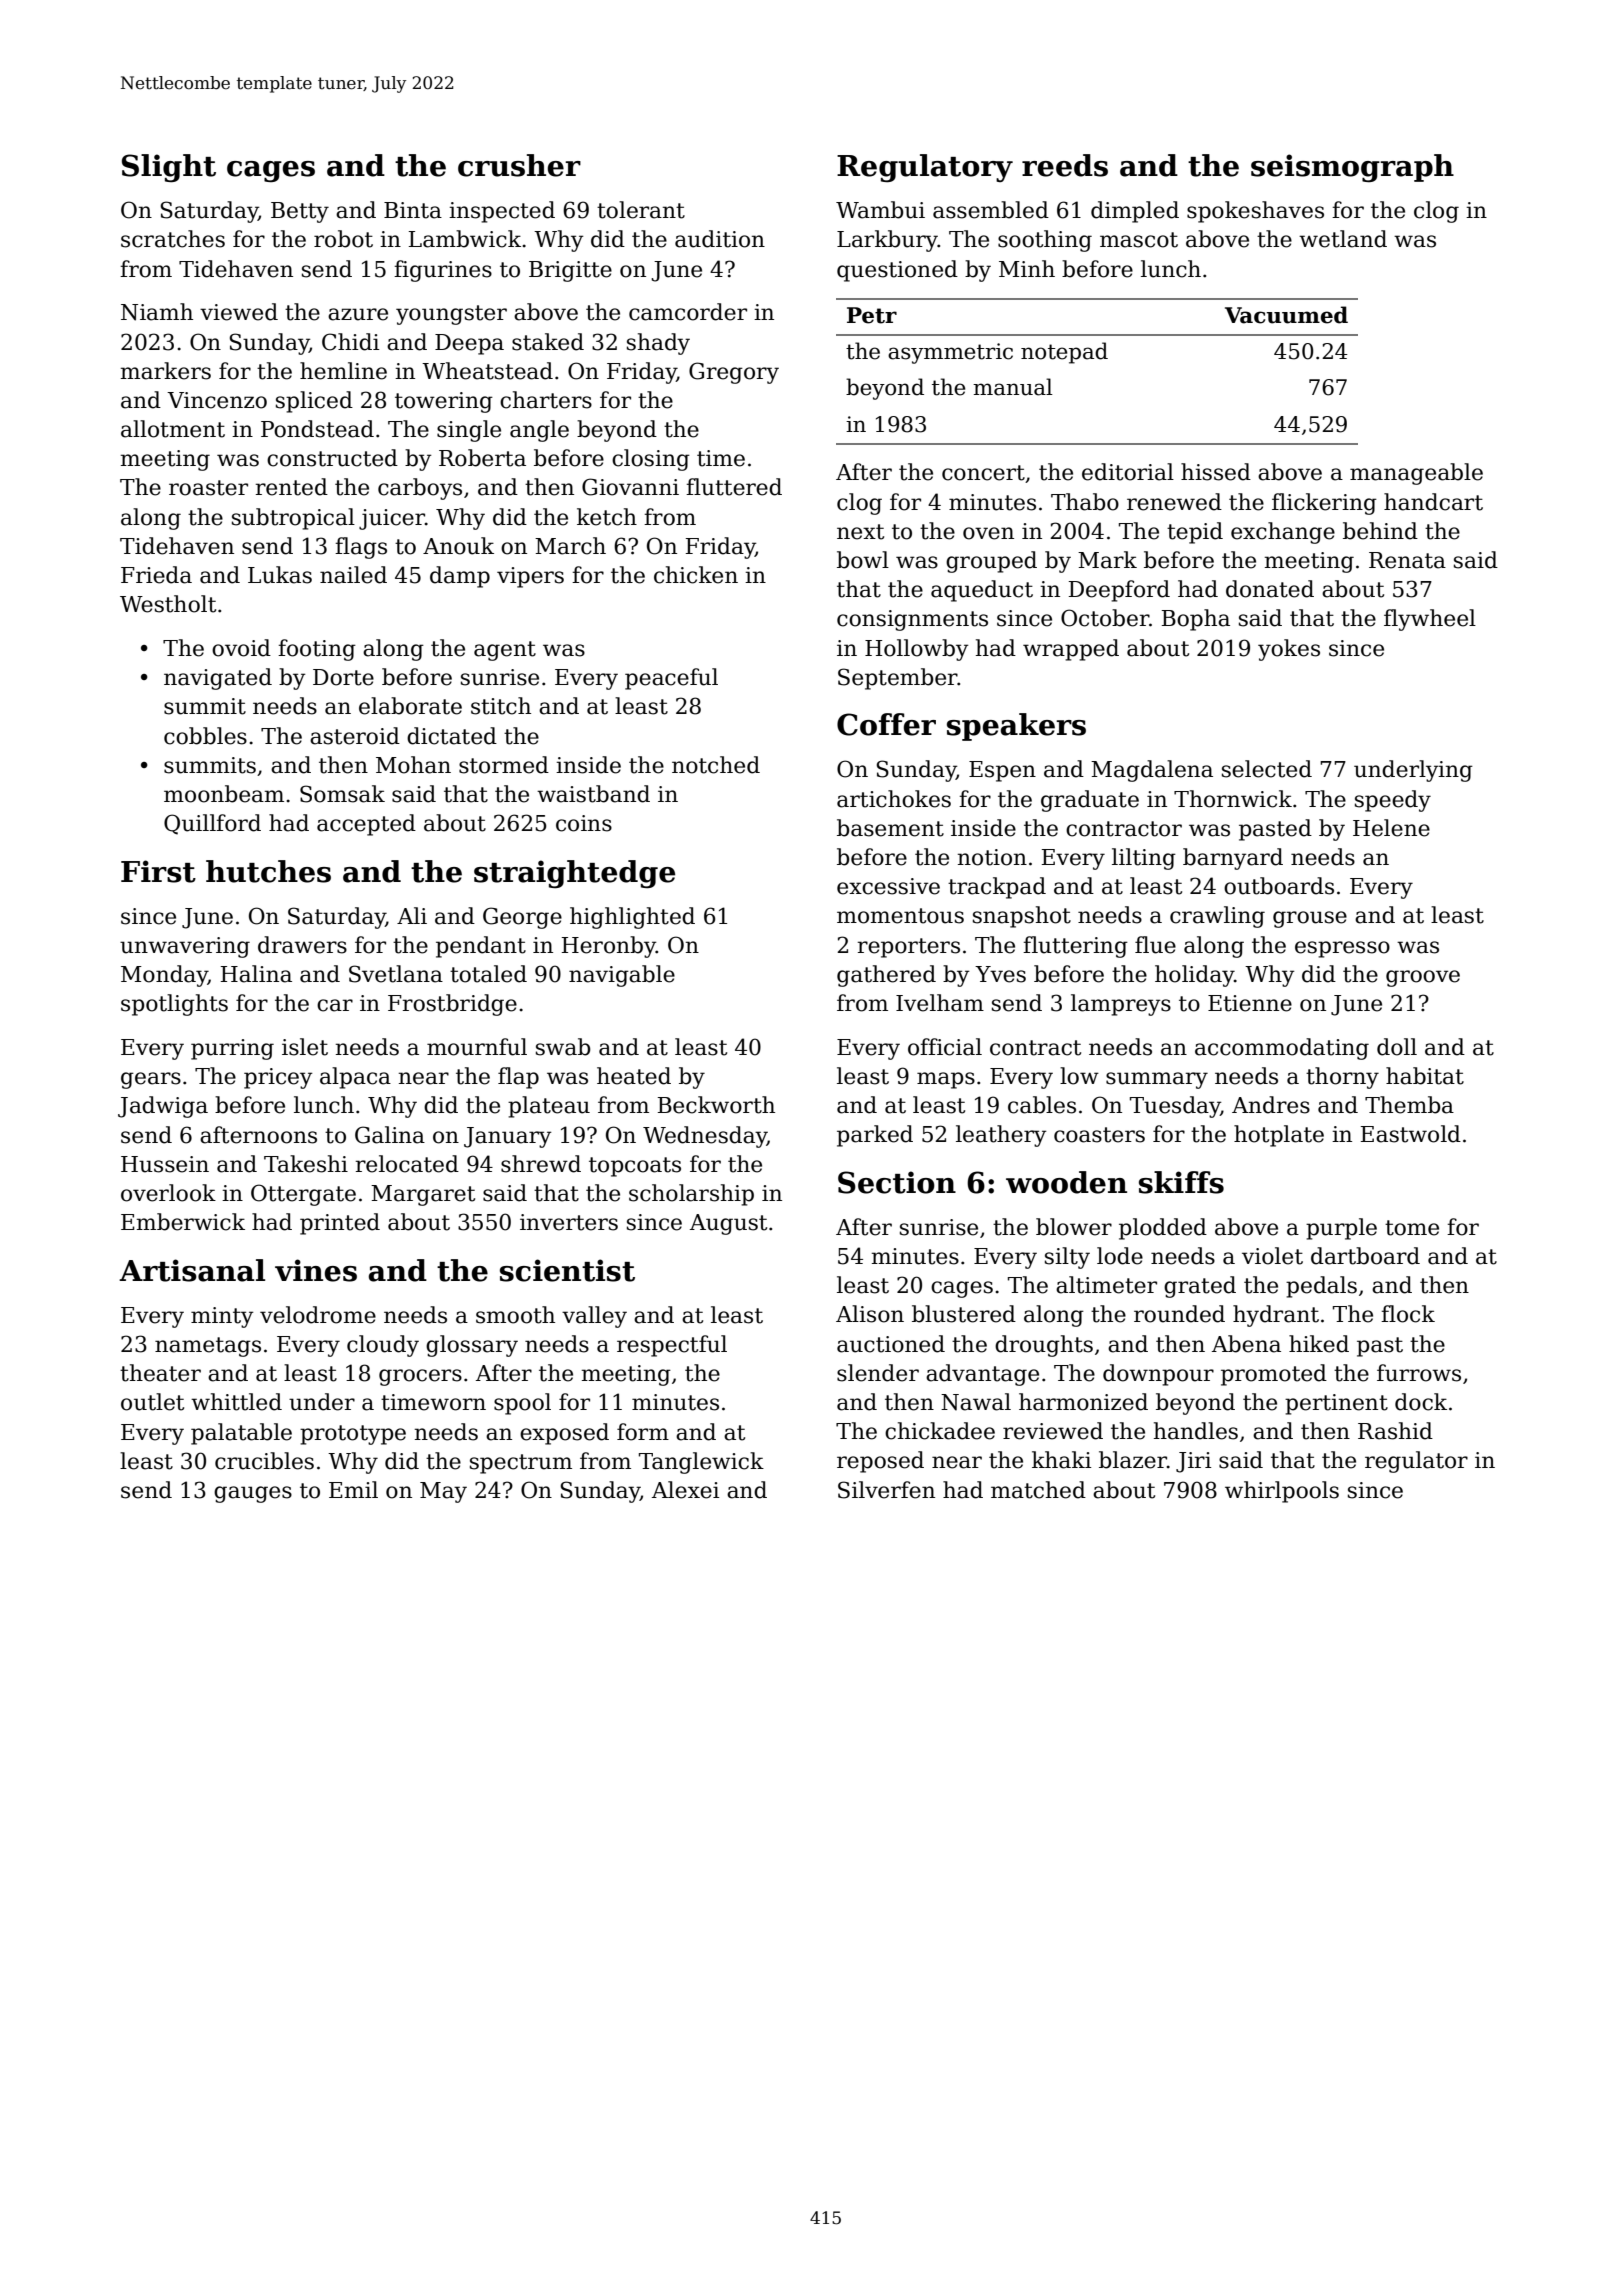  I want to click on Artisanal, so click(192, 1270).
